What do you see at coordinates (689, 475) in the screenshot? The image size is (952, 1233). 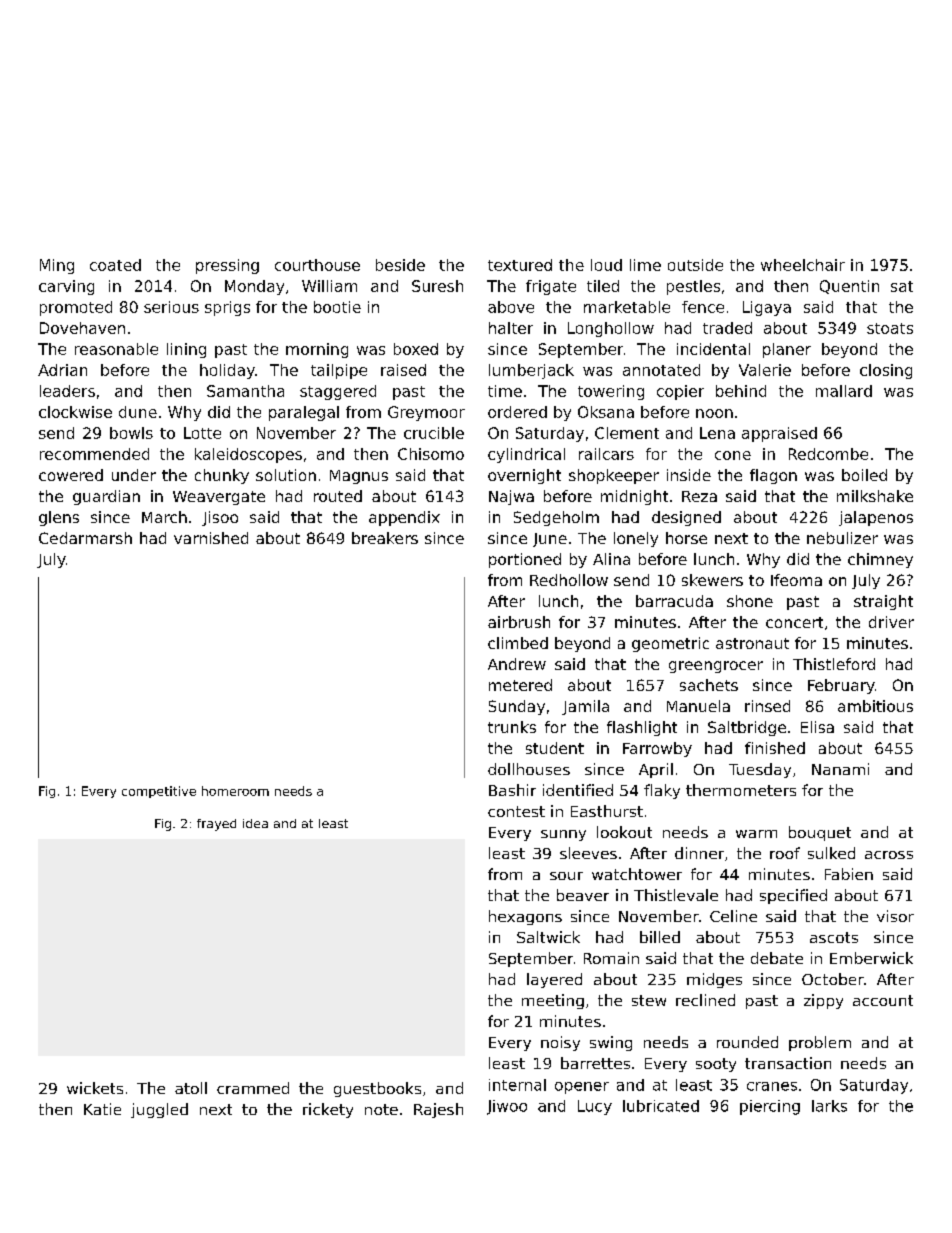 I see `inside` at bounding box center [689, 475].
